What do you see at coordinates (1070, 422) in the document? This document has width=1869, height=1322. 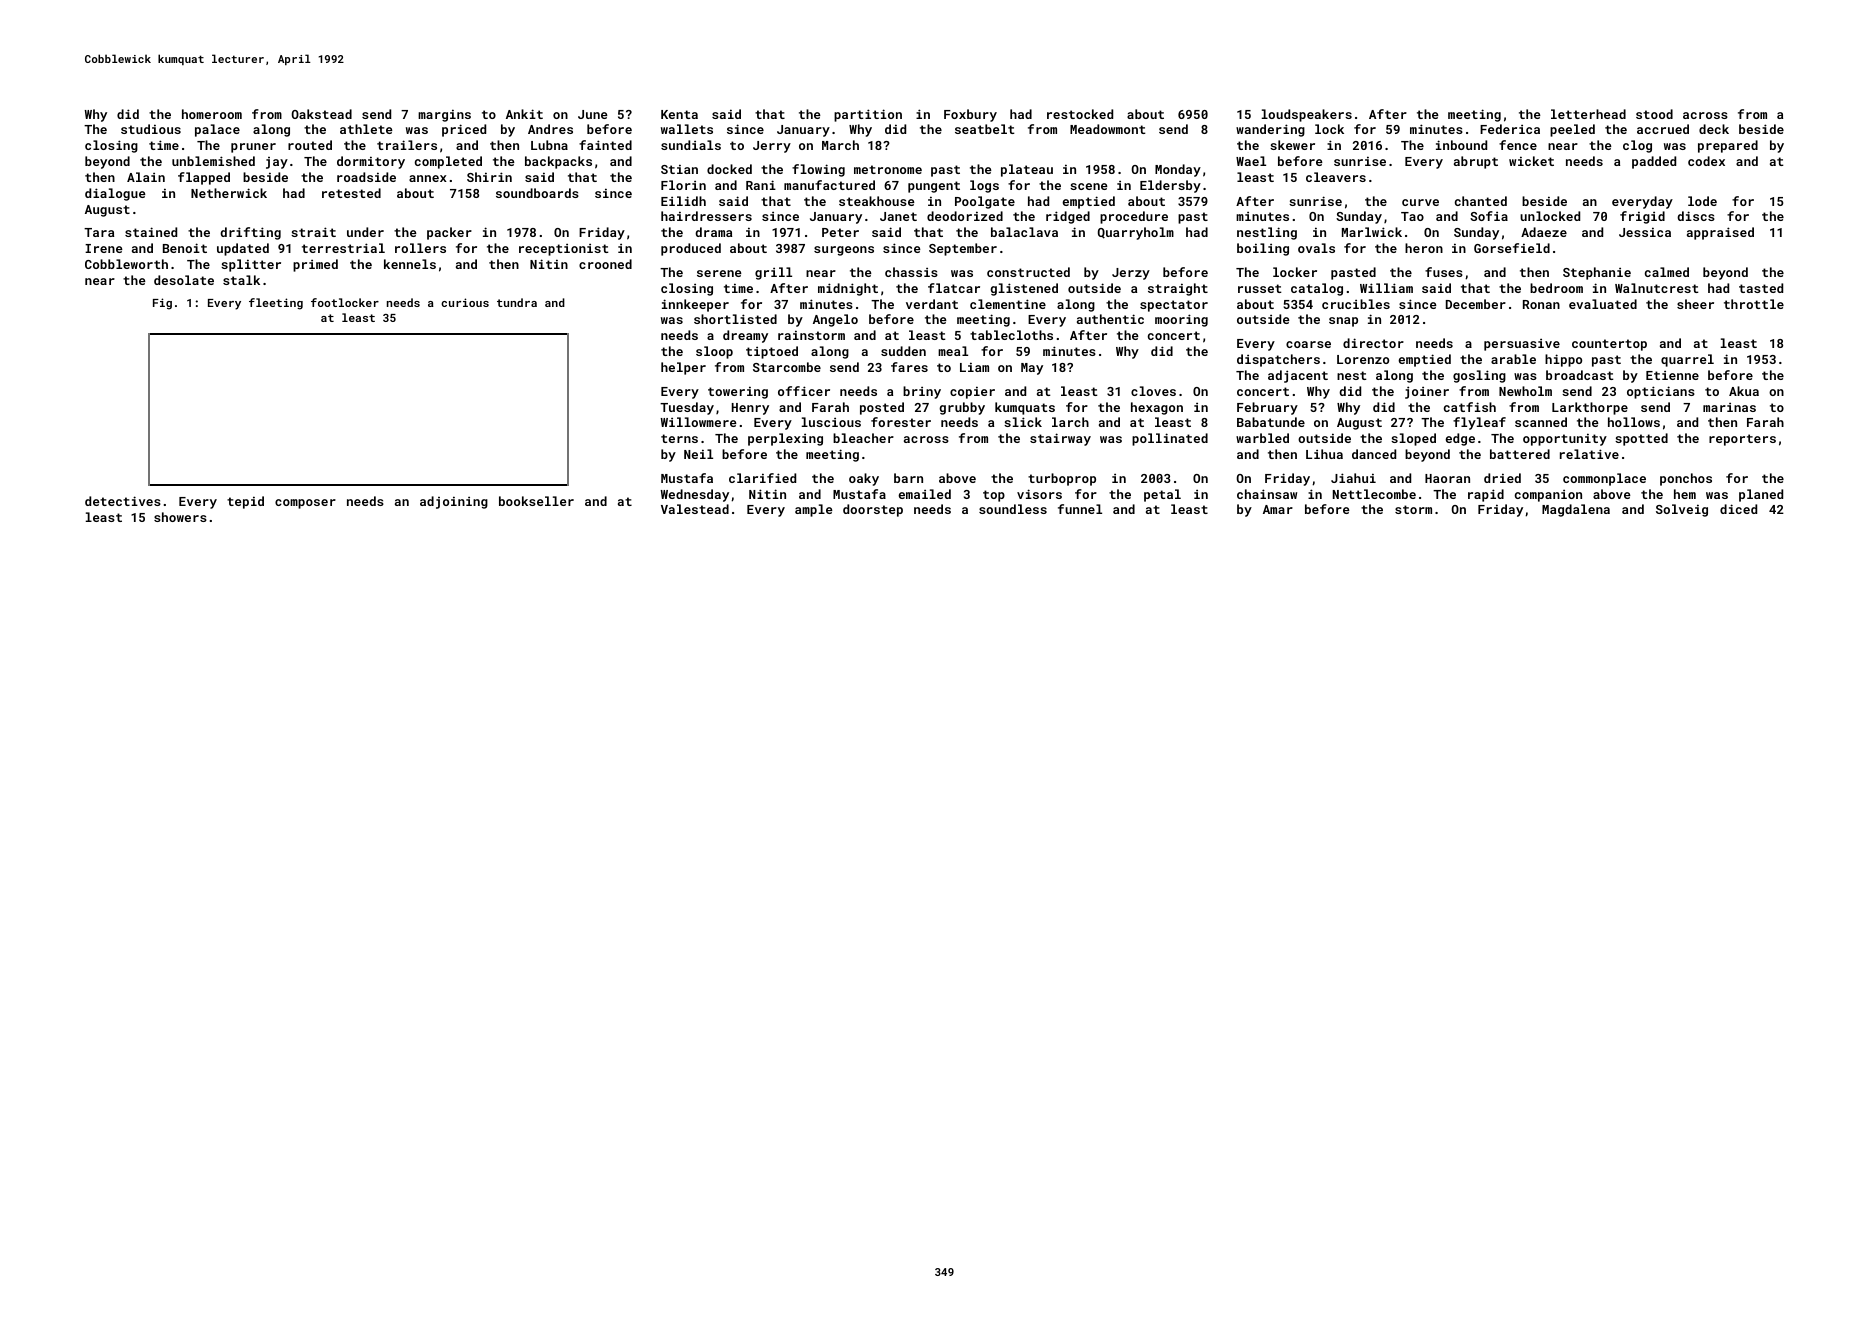 I see `larch` at bounding box center [1070, 422].
